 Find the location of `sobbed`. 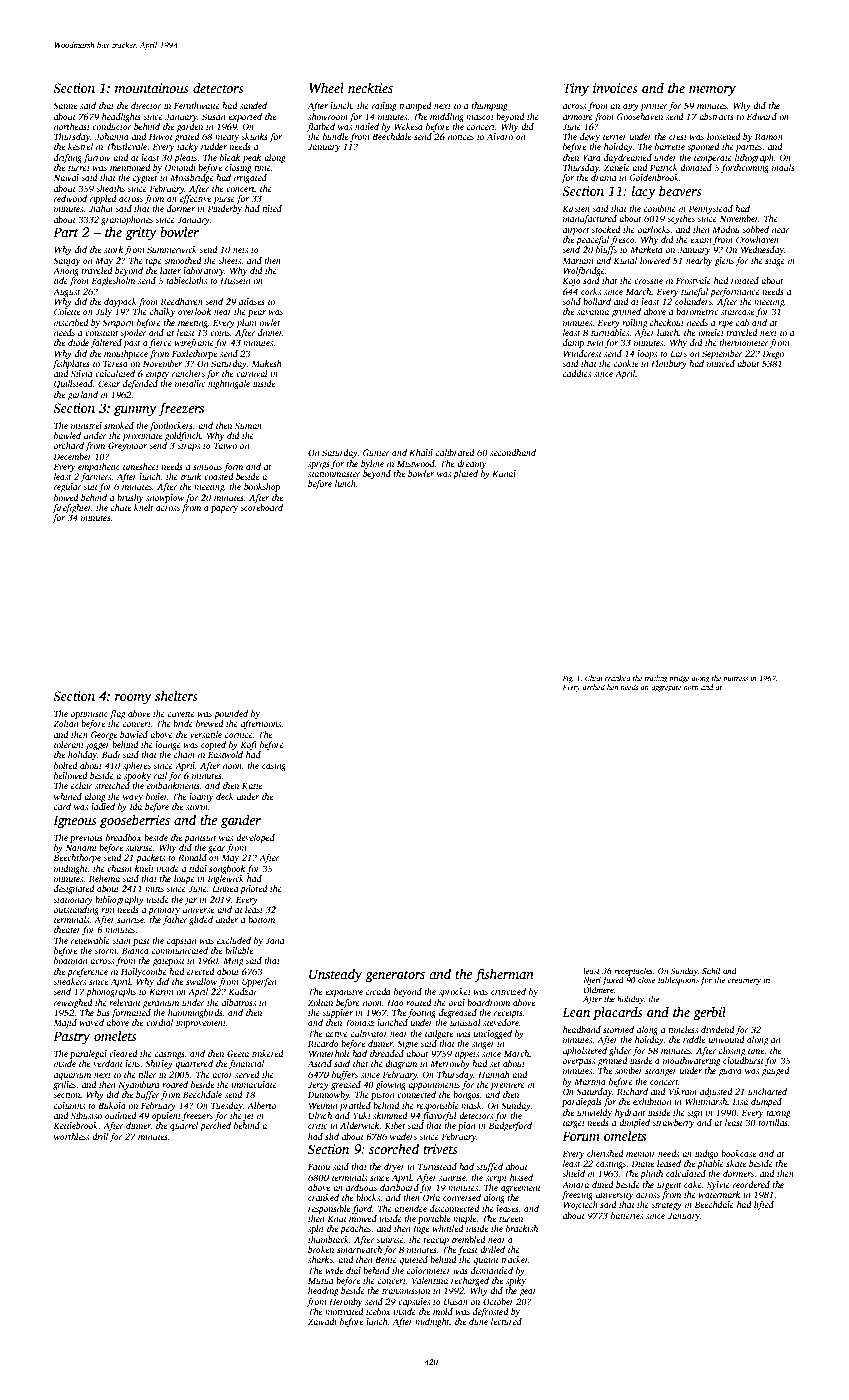

sobbed is located at coordinates (755, 229).
